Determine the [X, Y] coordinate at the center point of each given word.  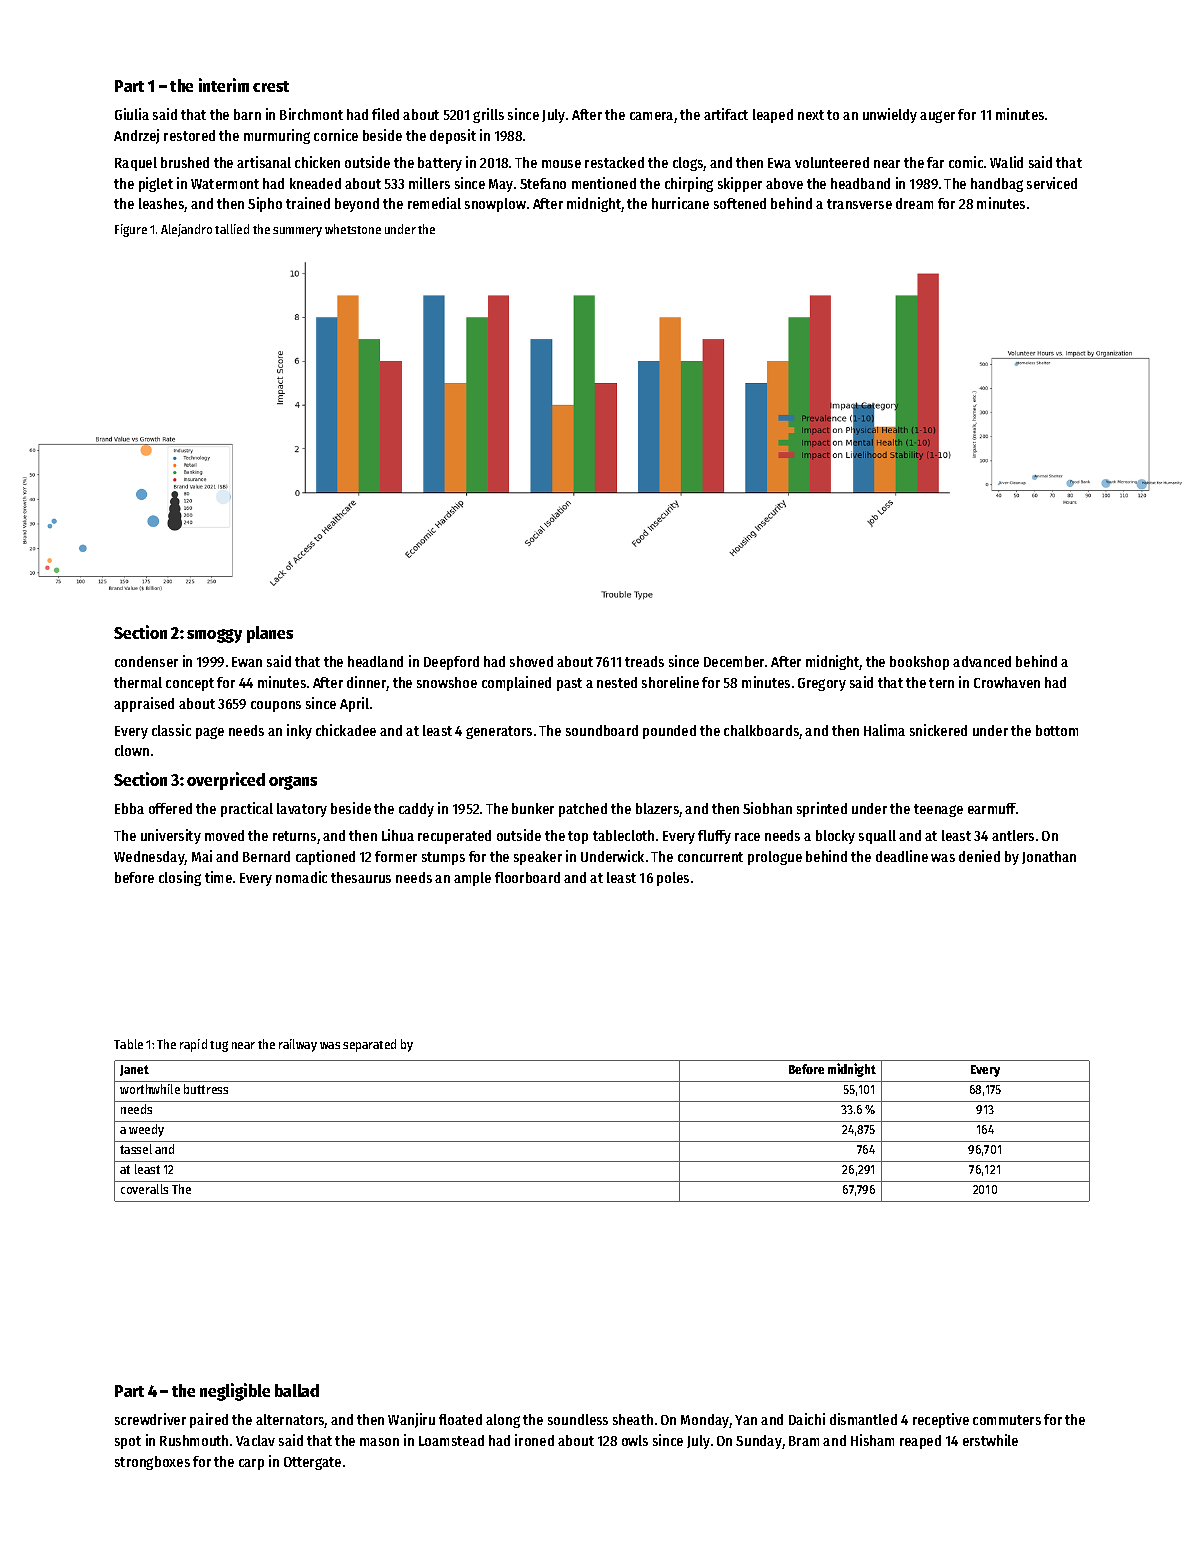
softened [740, 203]
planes [270, 634]
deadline [902, 856]
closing [180, 878]
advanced [982, 661]
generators [499, 732]
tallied [232, 229]
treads [644, 661]
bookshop [919, 663]
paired [209, 1420]
